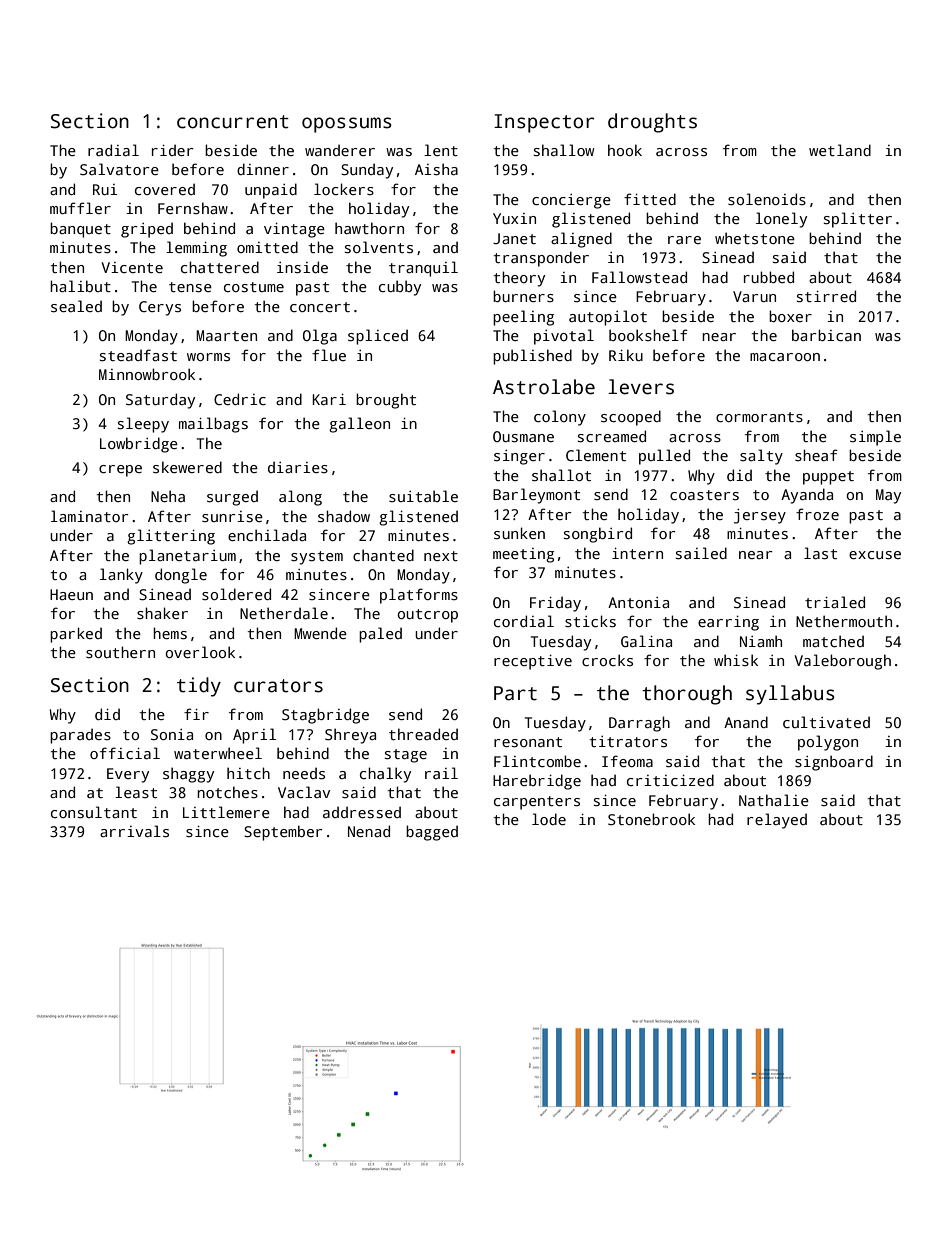  What do you see at coordinates (820, 553) in the page?
I see `last` at bounding box center [820, 553].
